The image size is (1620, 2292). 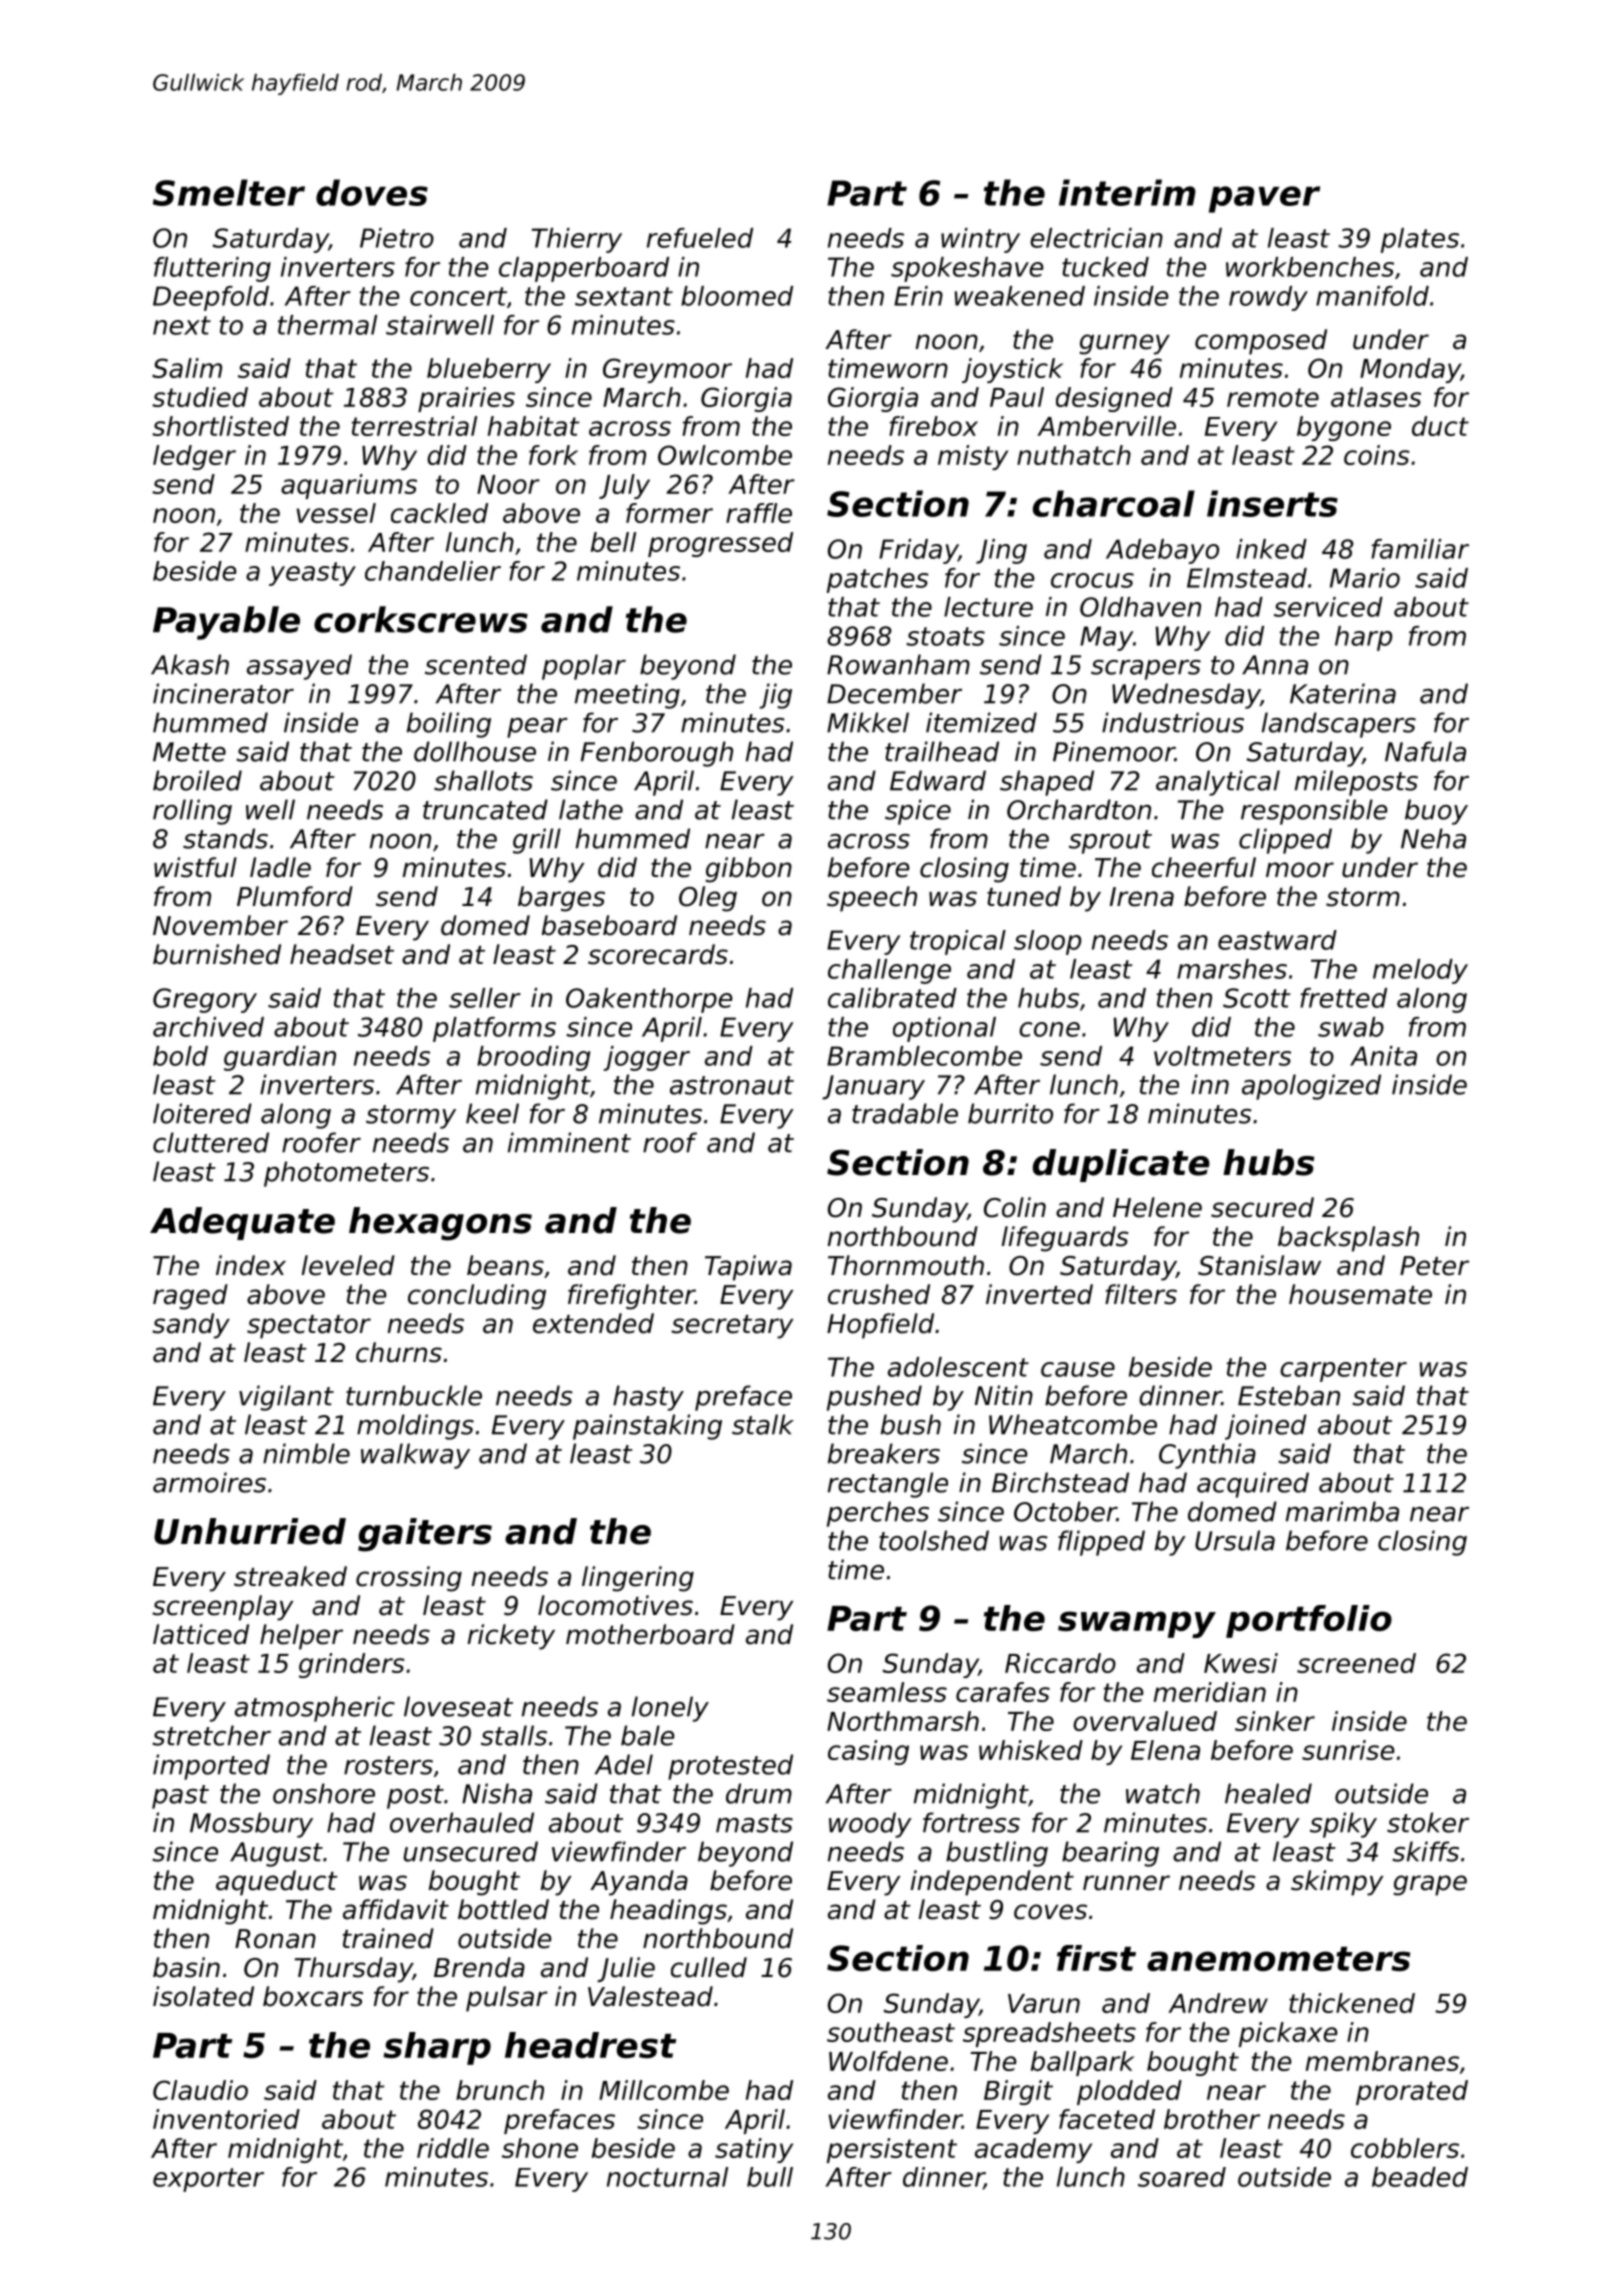 What do you see at coordinates (770, 2177) in the page?
I see `bull` at bounding box center [770, 2177].
